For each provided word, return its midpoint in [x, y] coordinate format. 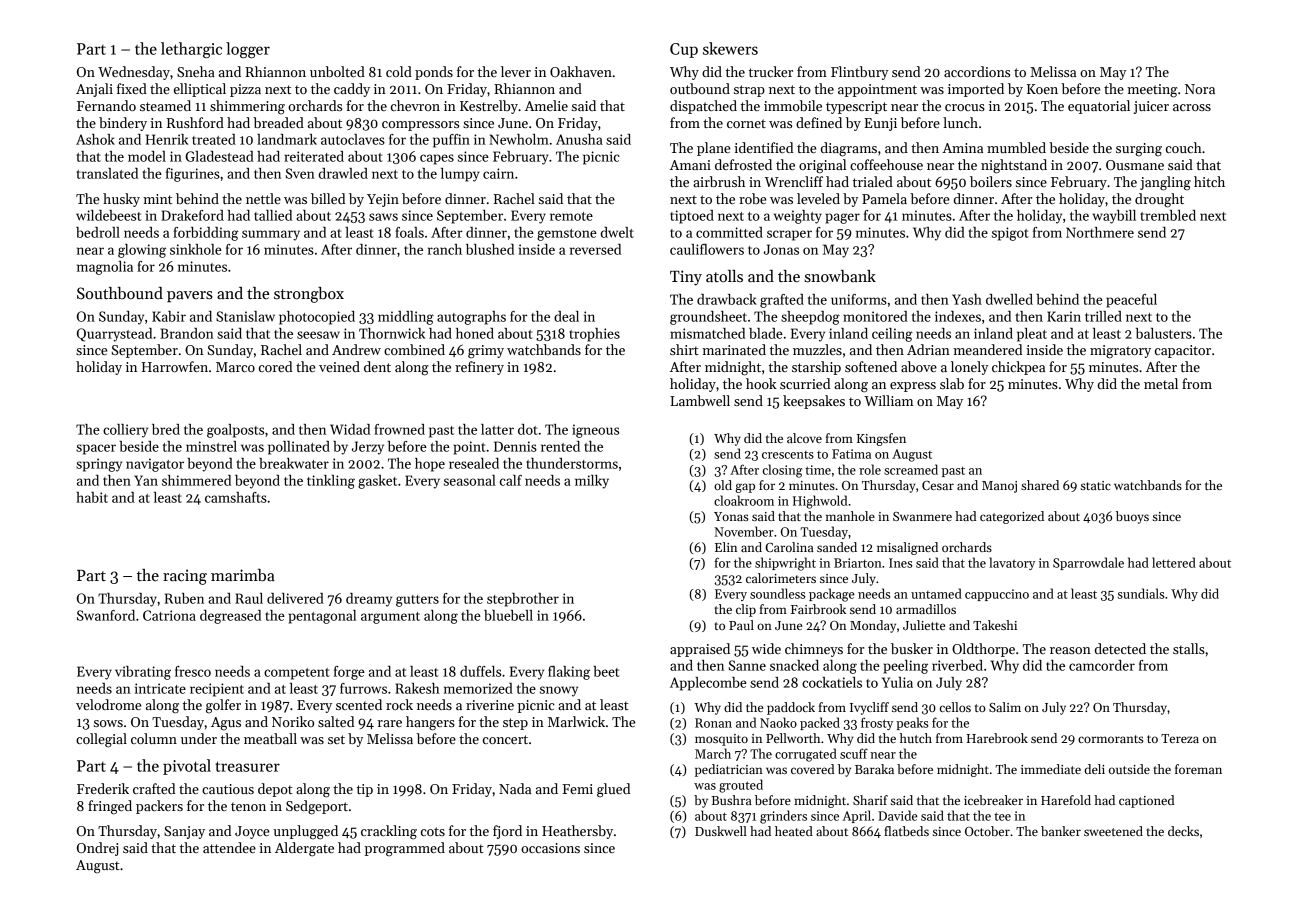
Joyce [252, 832]
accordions [977, 71]
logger [248, 50]
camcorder [1102, 665]
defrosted [743, 164]
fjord [507, 832]
